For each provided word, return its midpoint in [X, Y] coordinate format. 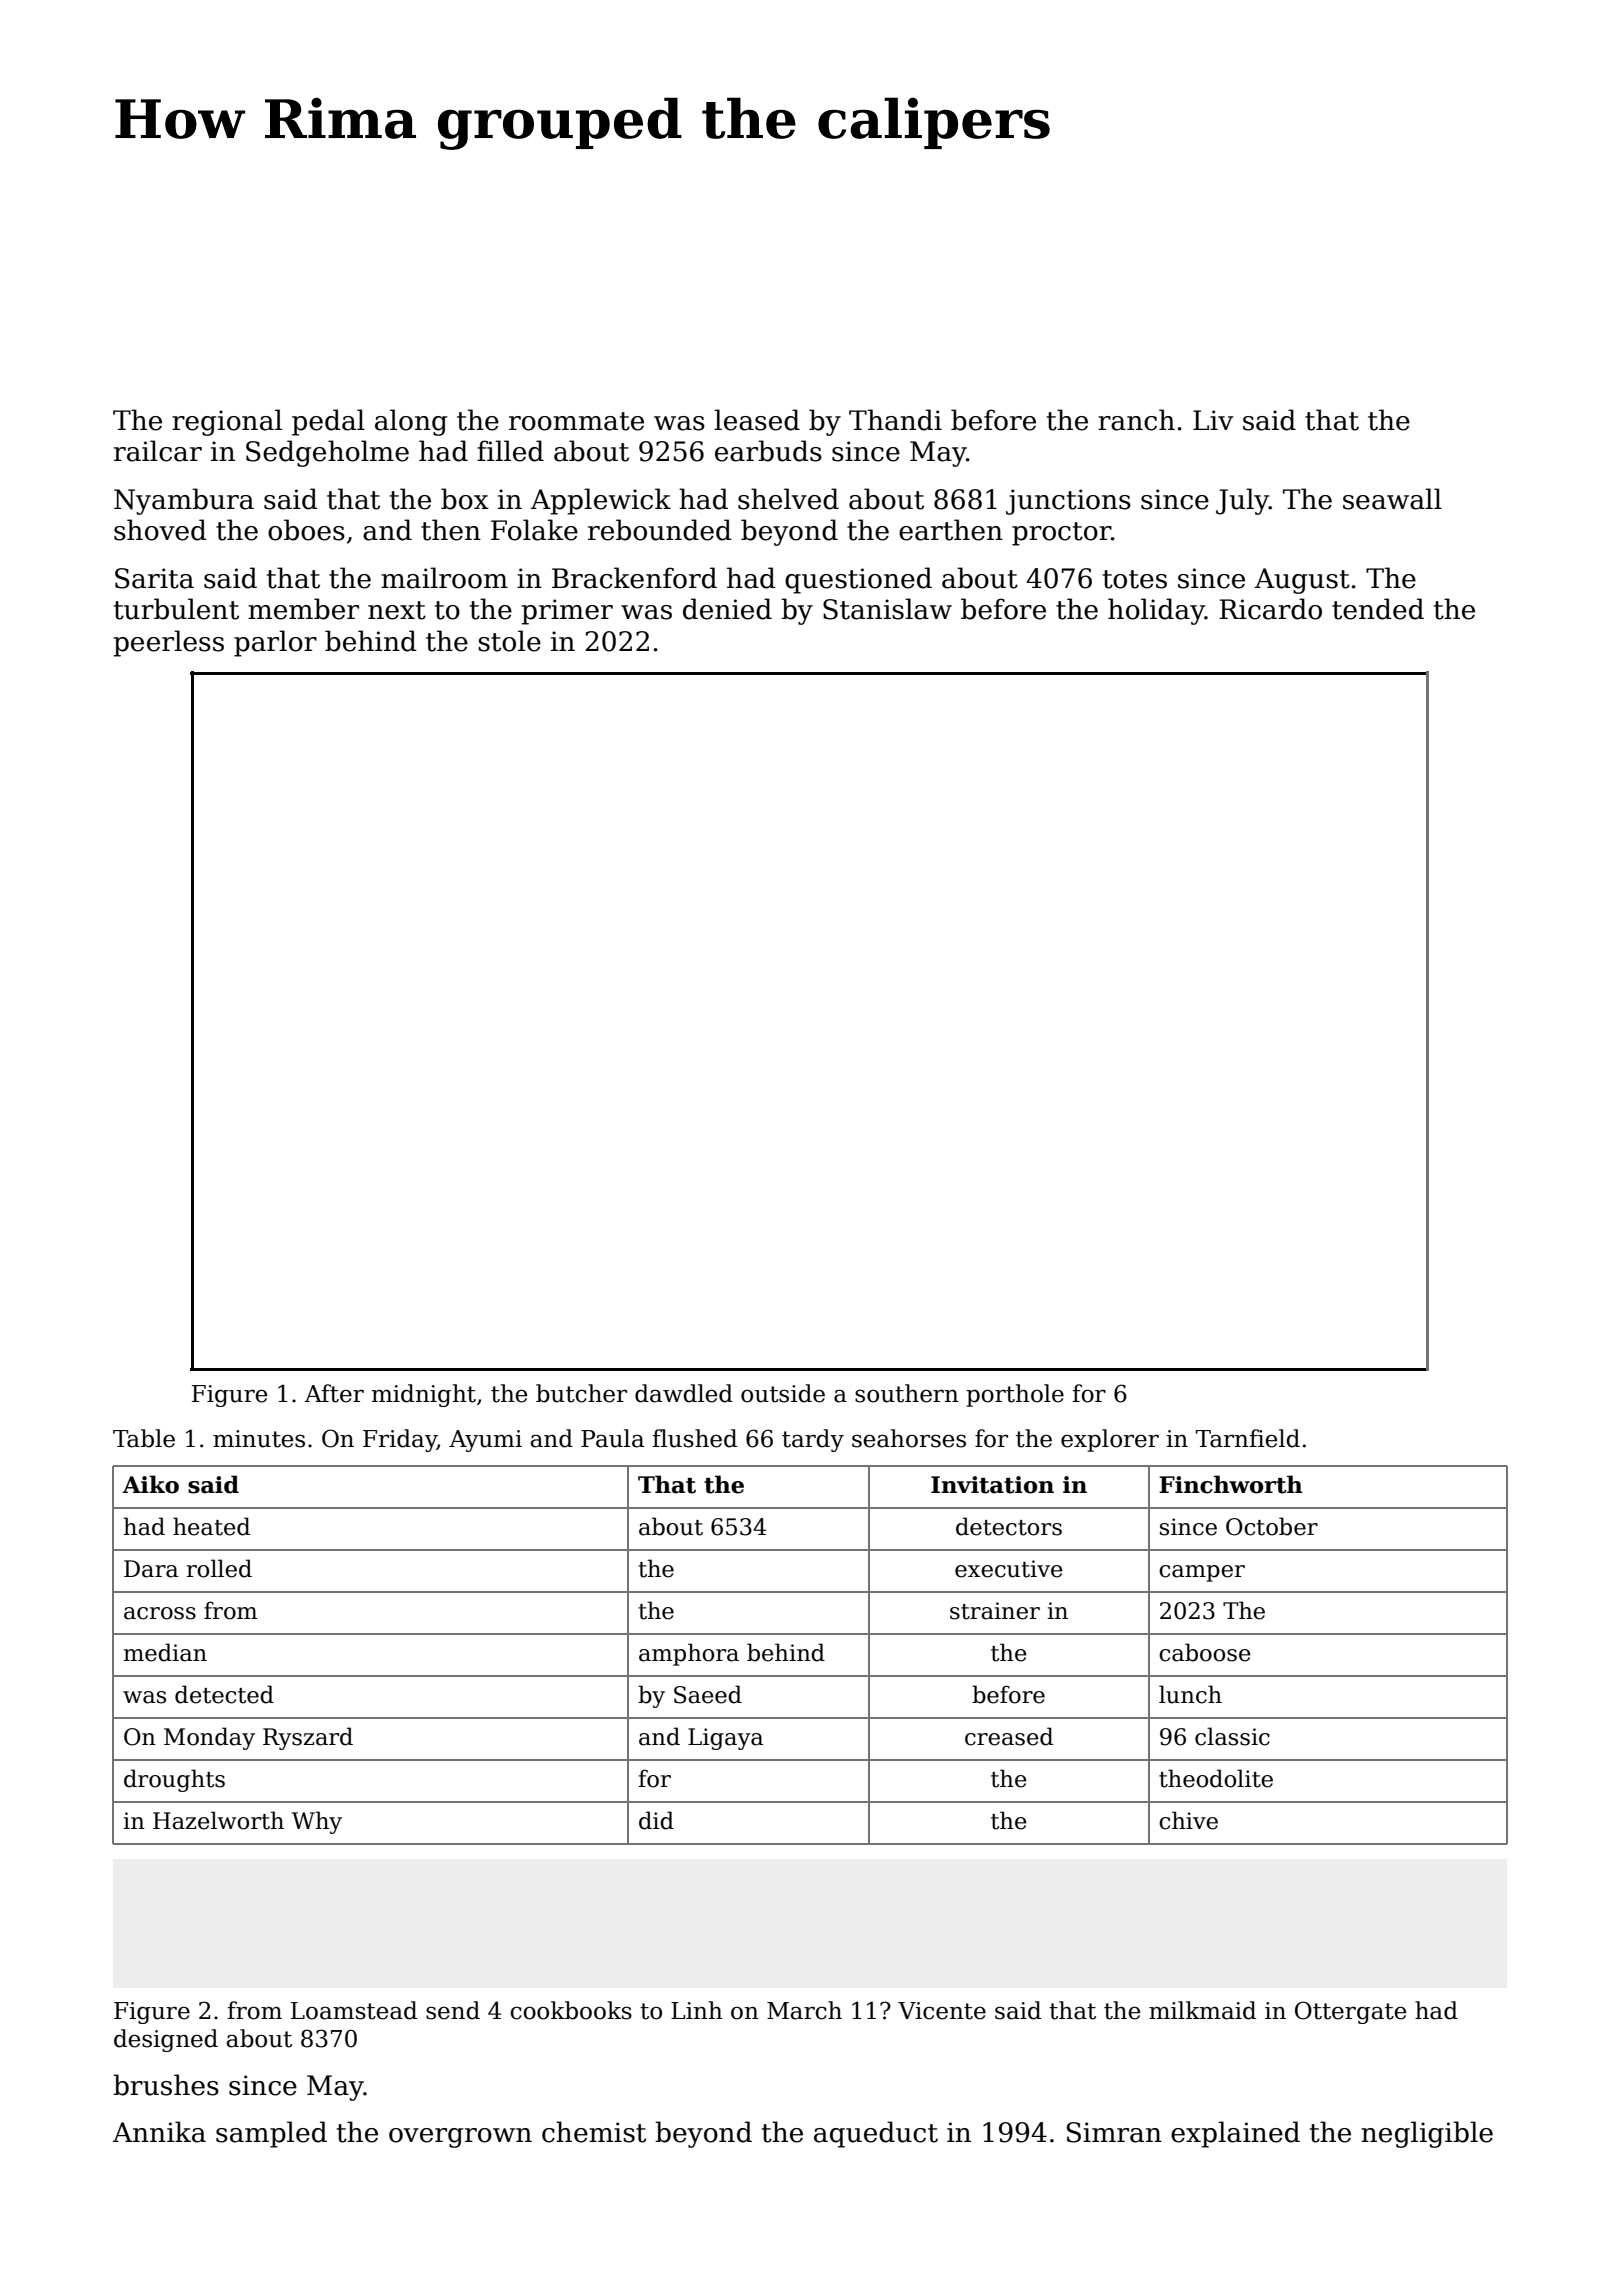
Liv [1213, 420]
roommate [576, 421]
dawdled [684, 1393]
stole [509, 641]
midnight [424, 1395]
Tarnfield [1248, 1438]
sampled [271, 2134]
